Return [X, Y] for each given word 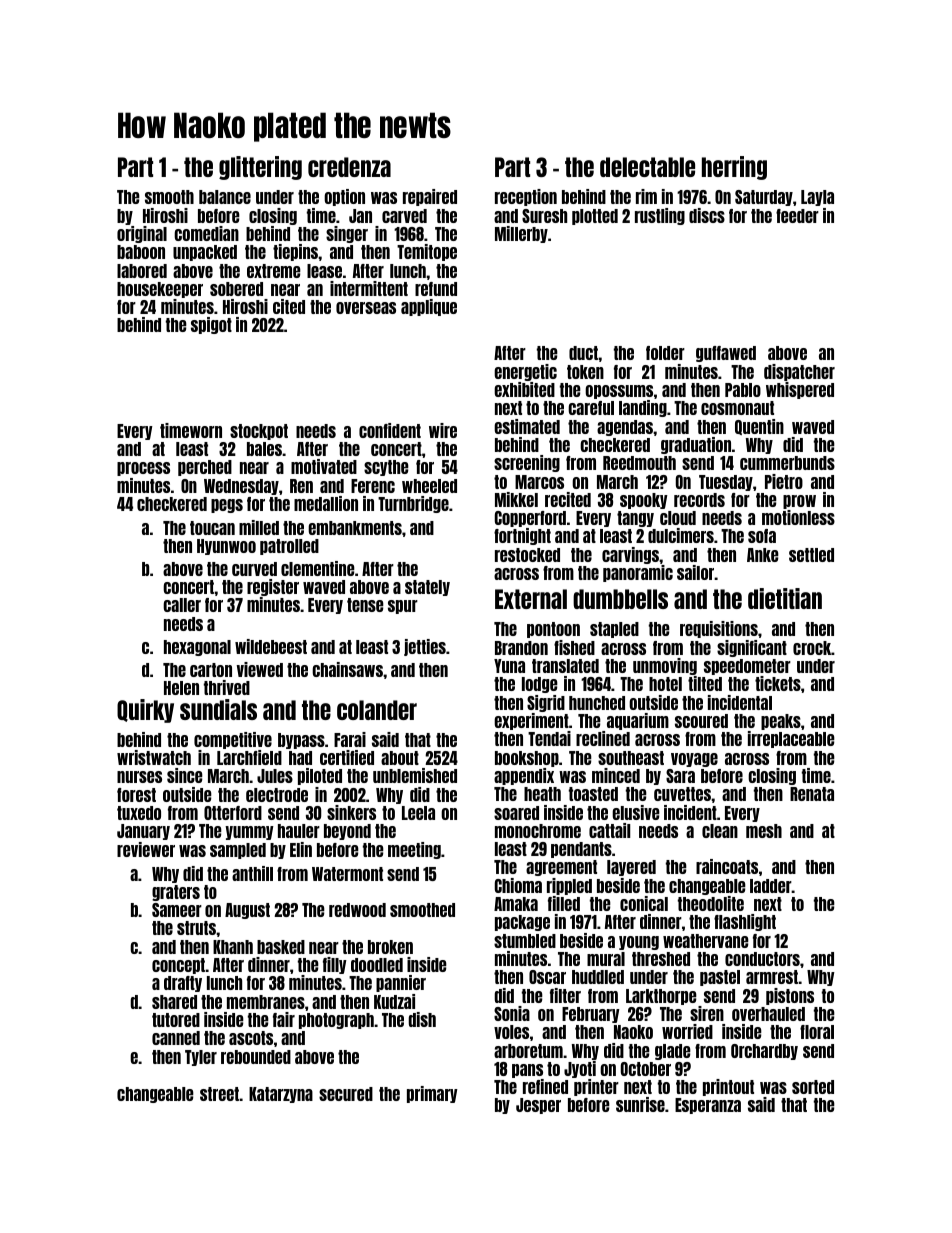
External [531, 599]
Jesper [538, 1106]
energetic [525, 372]
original [142, 234]
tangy [635, 519]
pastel [720, 978]
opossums [619, 392]
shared [174, 1002]
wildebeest [271, 646]
